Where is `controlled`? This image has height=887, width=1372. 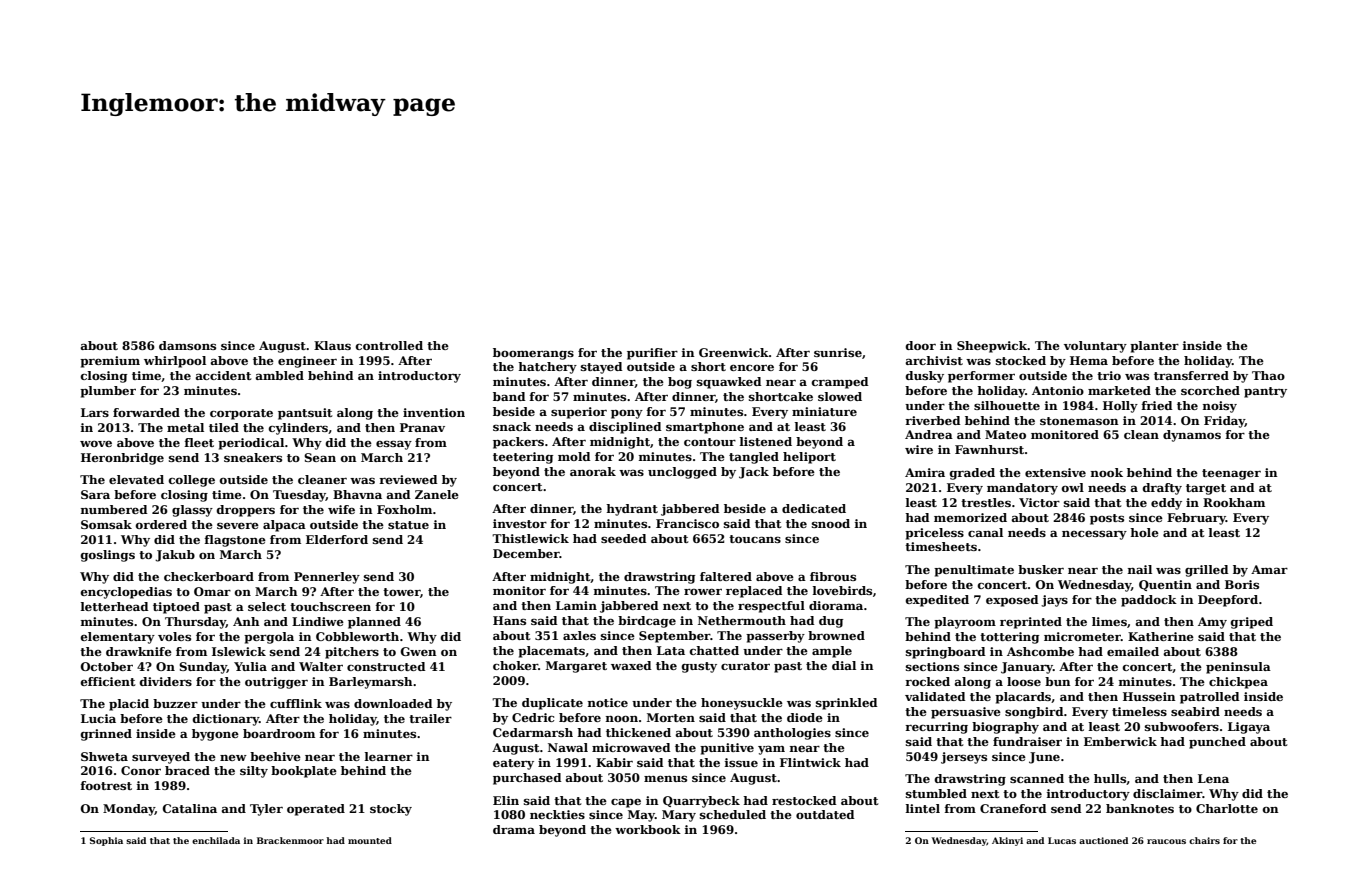
controlled is located at coordinates (389, 345).
